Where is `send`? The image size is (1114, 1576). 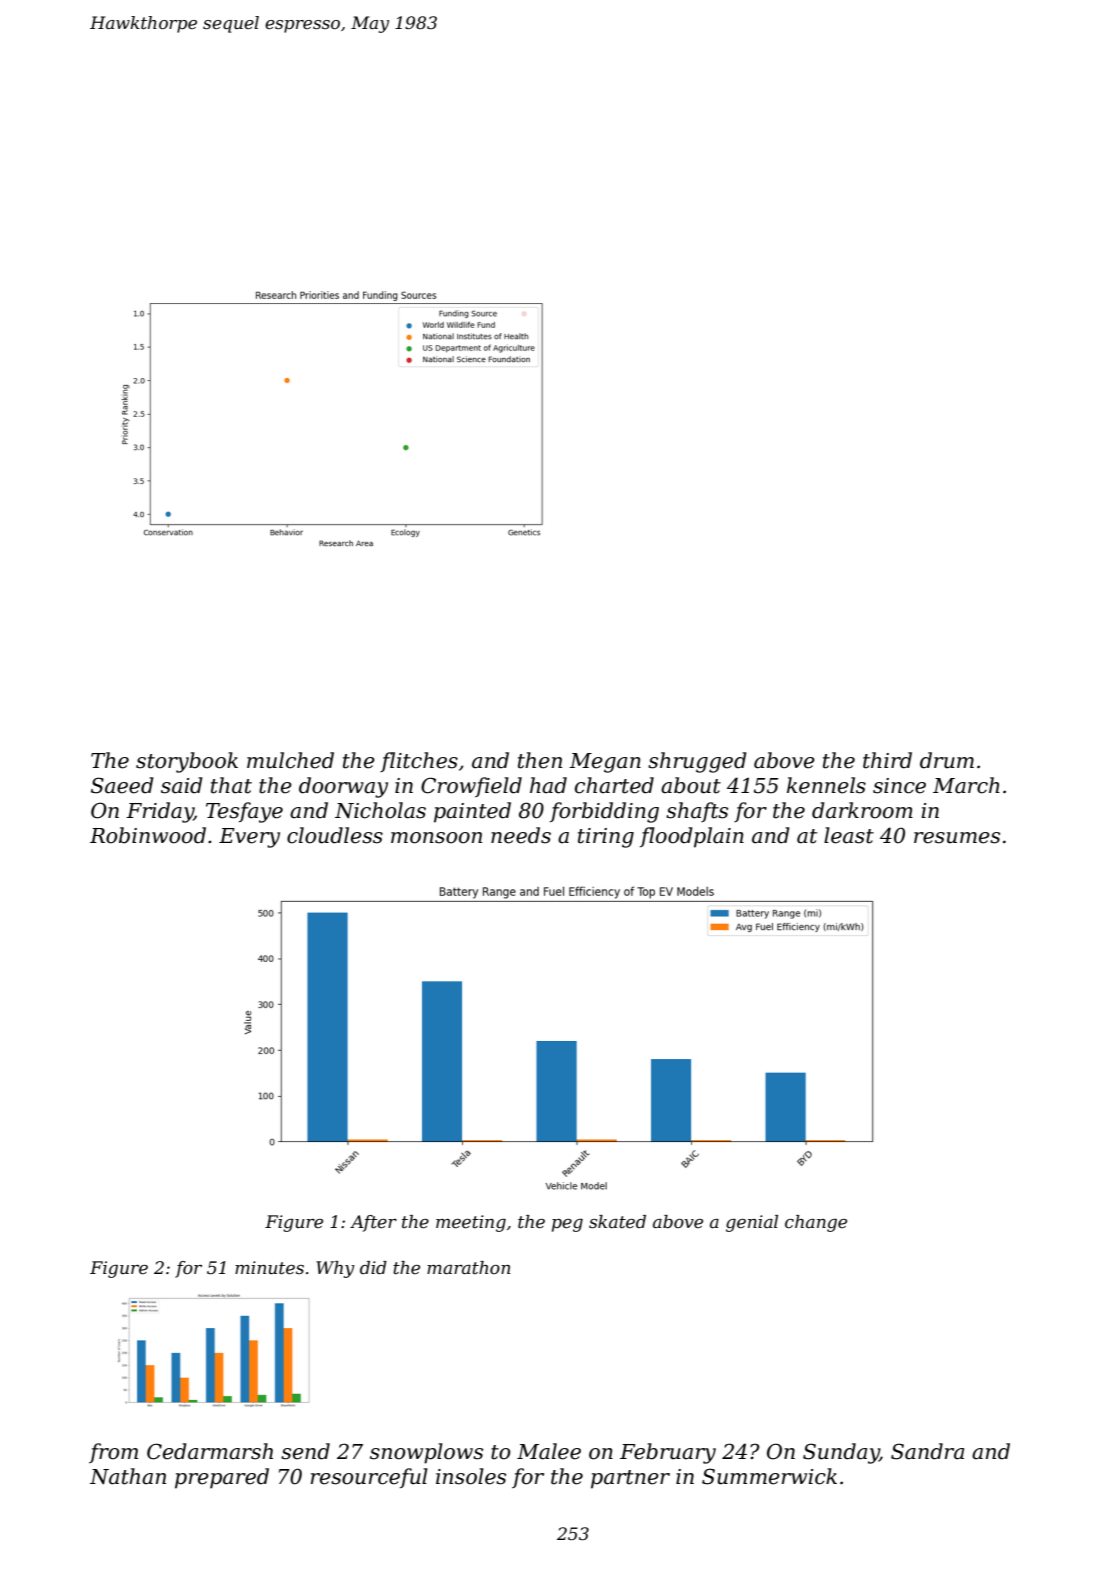 send is located at coordinates (305, 1451).
